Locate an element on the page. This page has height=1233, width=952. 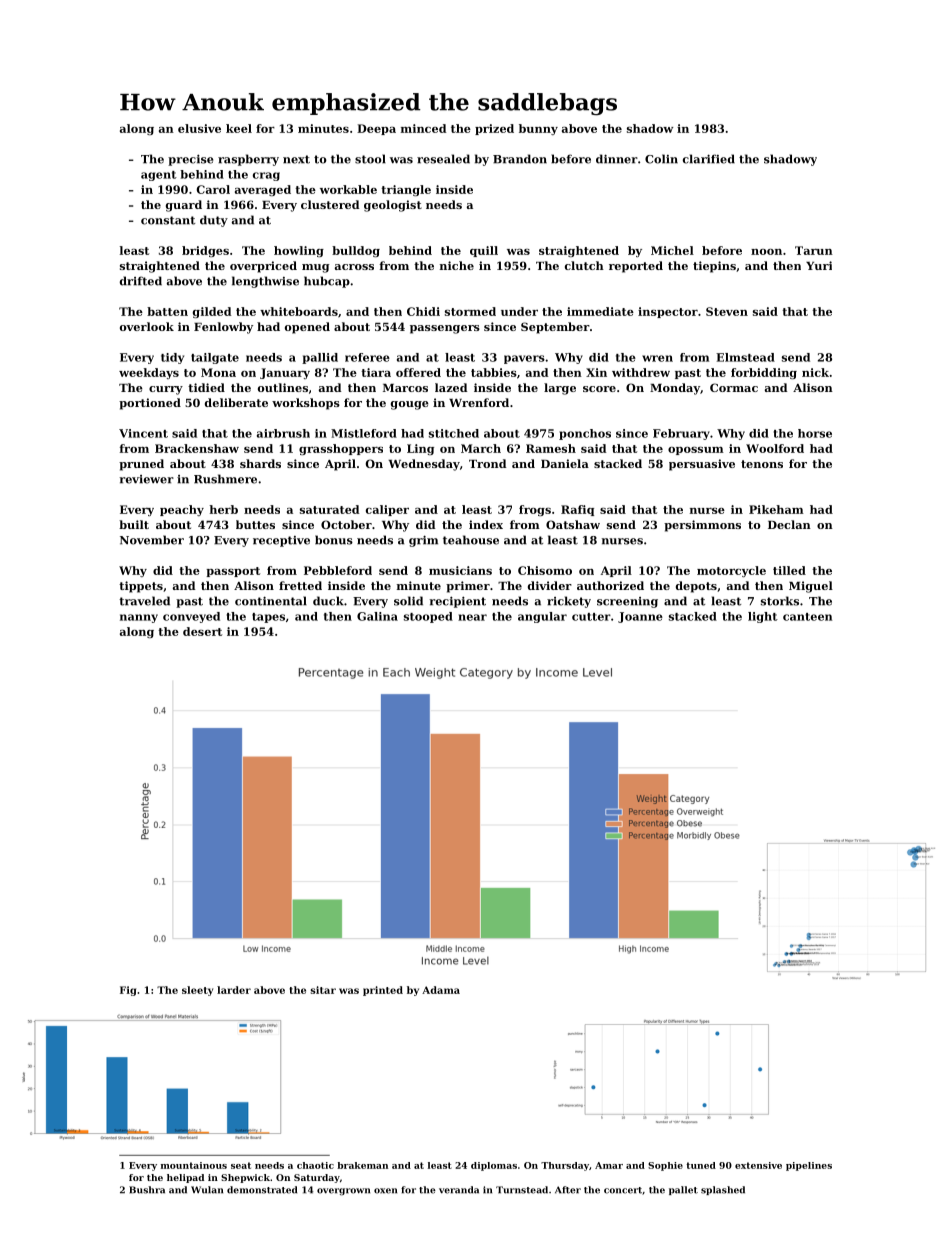
prized is located at coordinates (494, 129).
